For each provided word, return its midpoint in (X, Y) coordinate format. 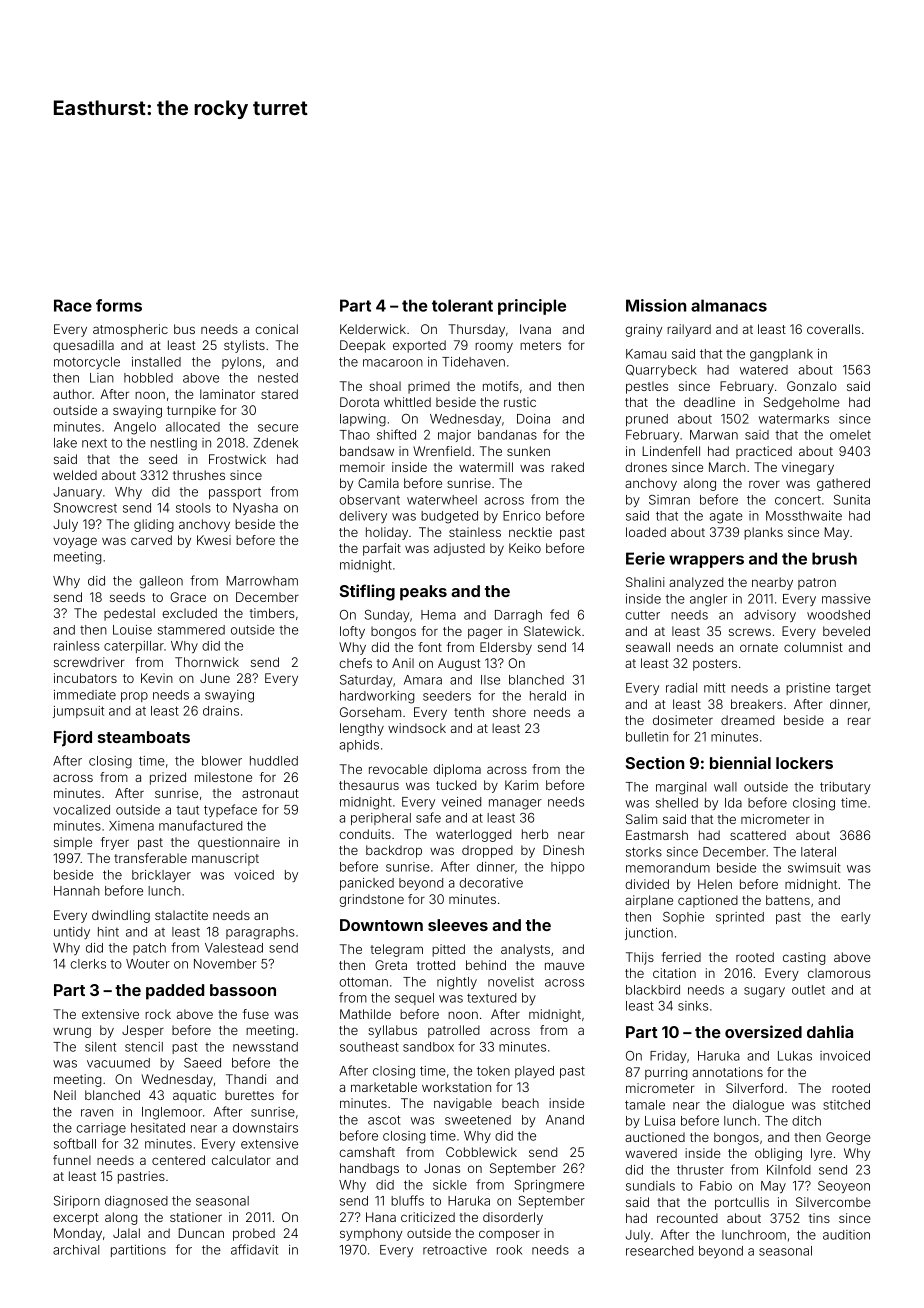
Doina (533, 419)
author (72, 394)
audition (846, 1235)
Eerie (645, 558)
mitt (714, 688)
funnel (72, 1160)
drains (221, 711)
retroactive (455, 1250)
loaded (646, 532)
